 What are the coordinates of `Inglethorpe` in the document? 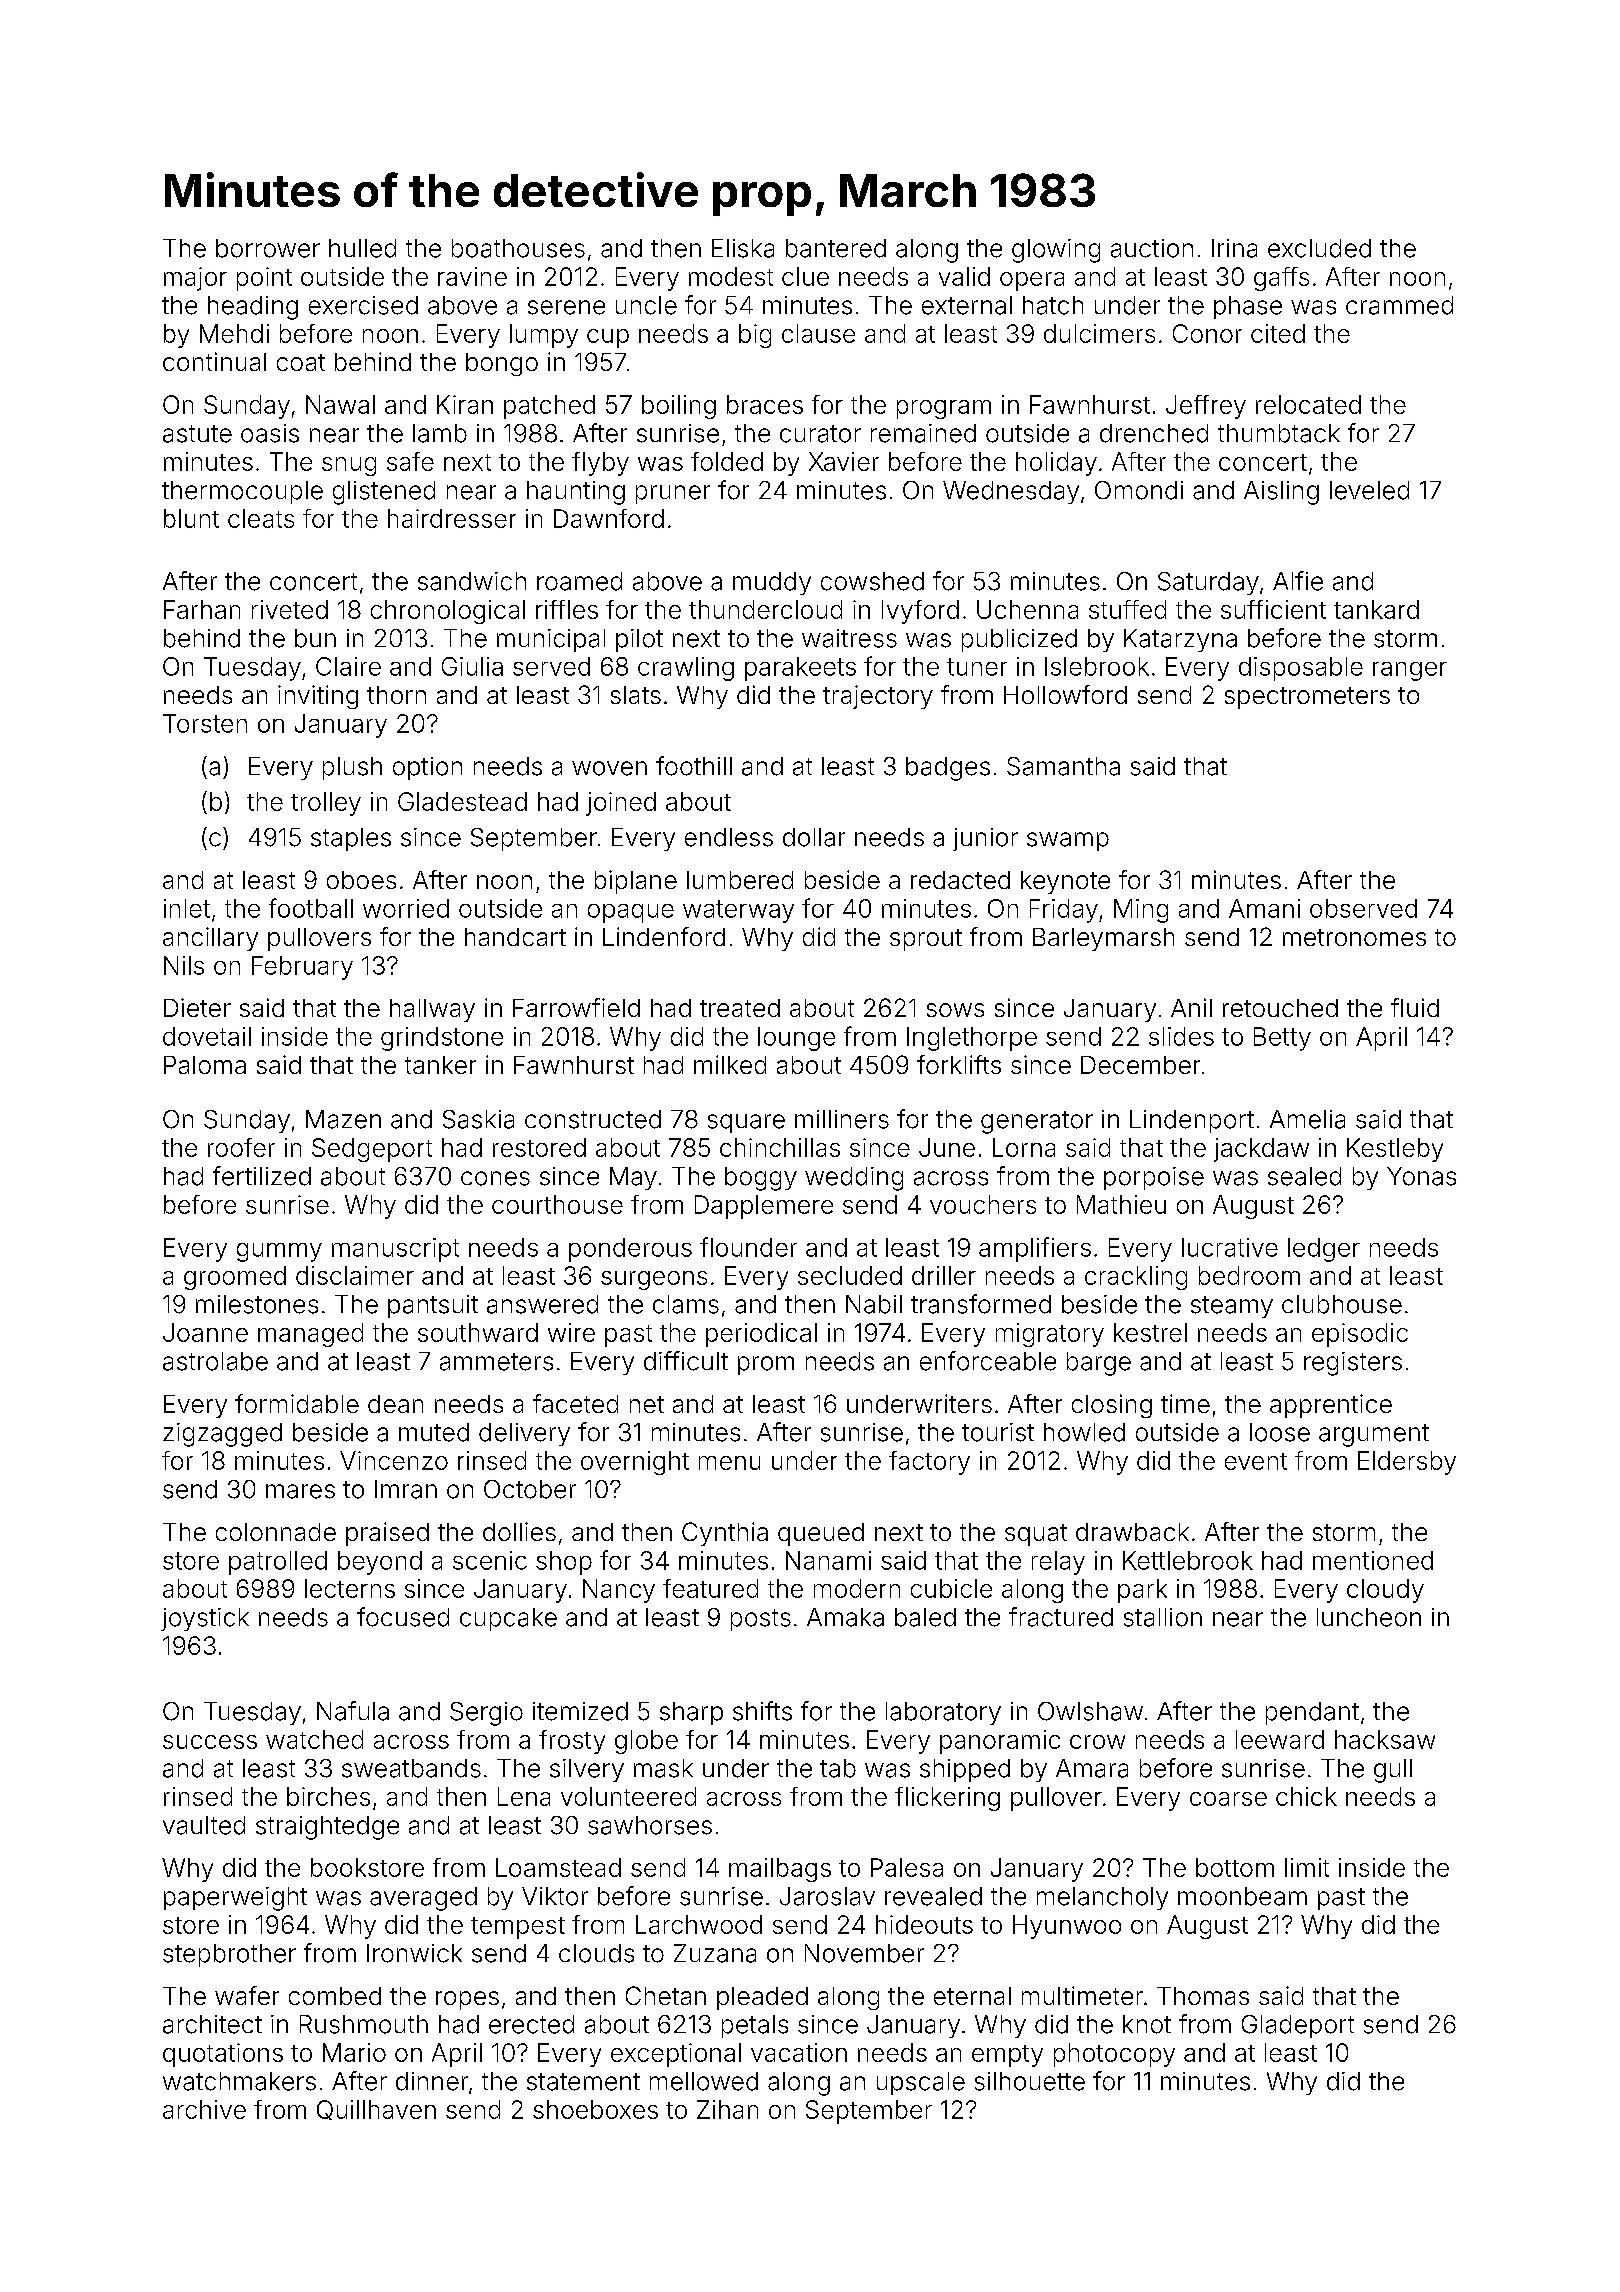 It's located at (972, 1039).
